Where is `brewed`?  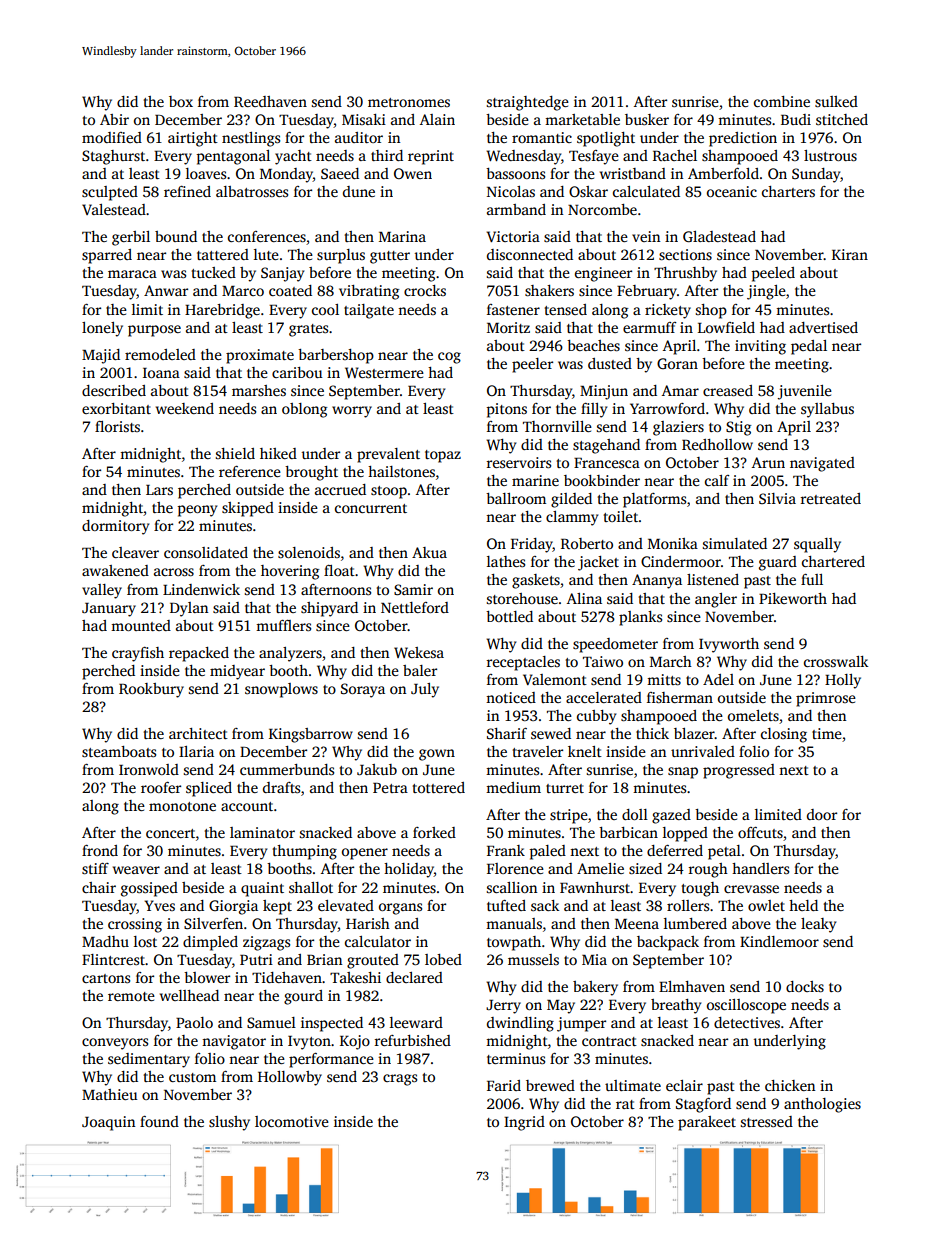 brewed is located at coordinates (550, 1085).
